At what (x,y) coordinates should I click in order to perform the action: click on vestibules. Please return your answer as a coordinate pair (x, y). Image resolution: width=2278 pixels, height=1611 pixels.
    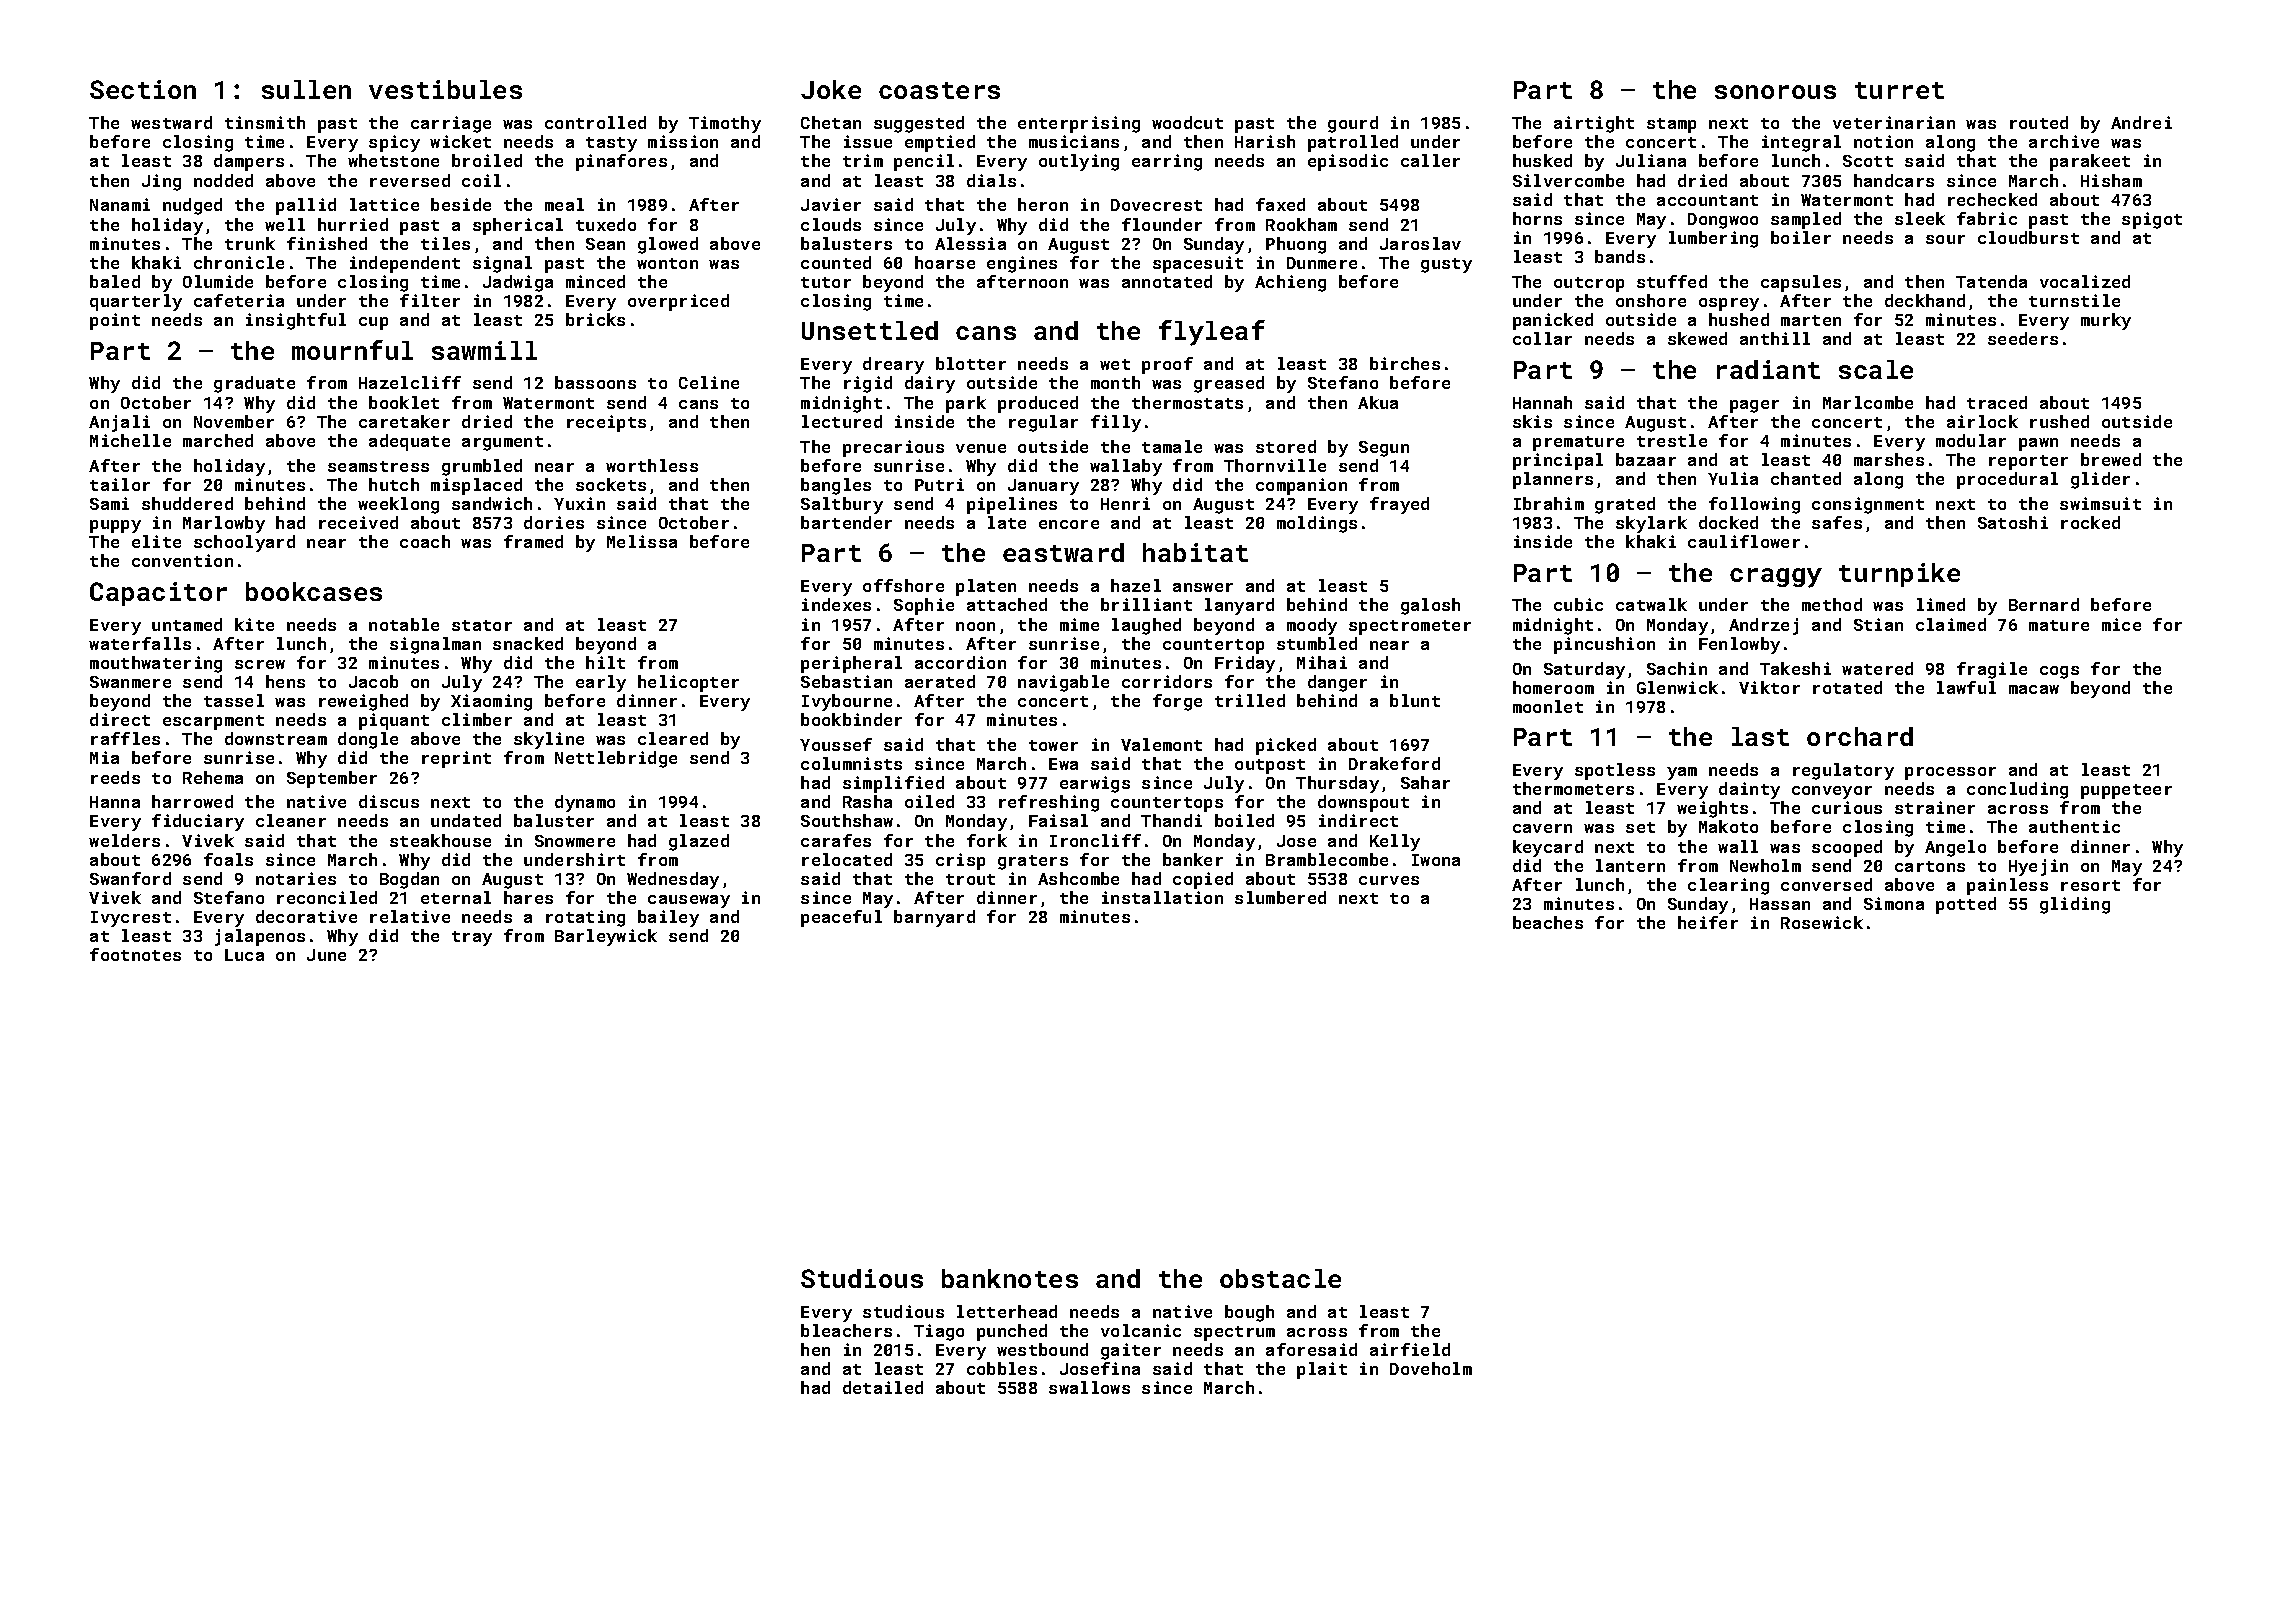
    Looking at the image, I should click on (445, 89).
